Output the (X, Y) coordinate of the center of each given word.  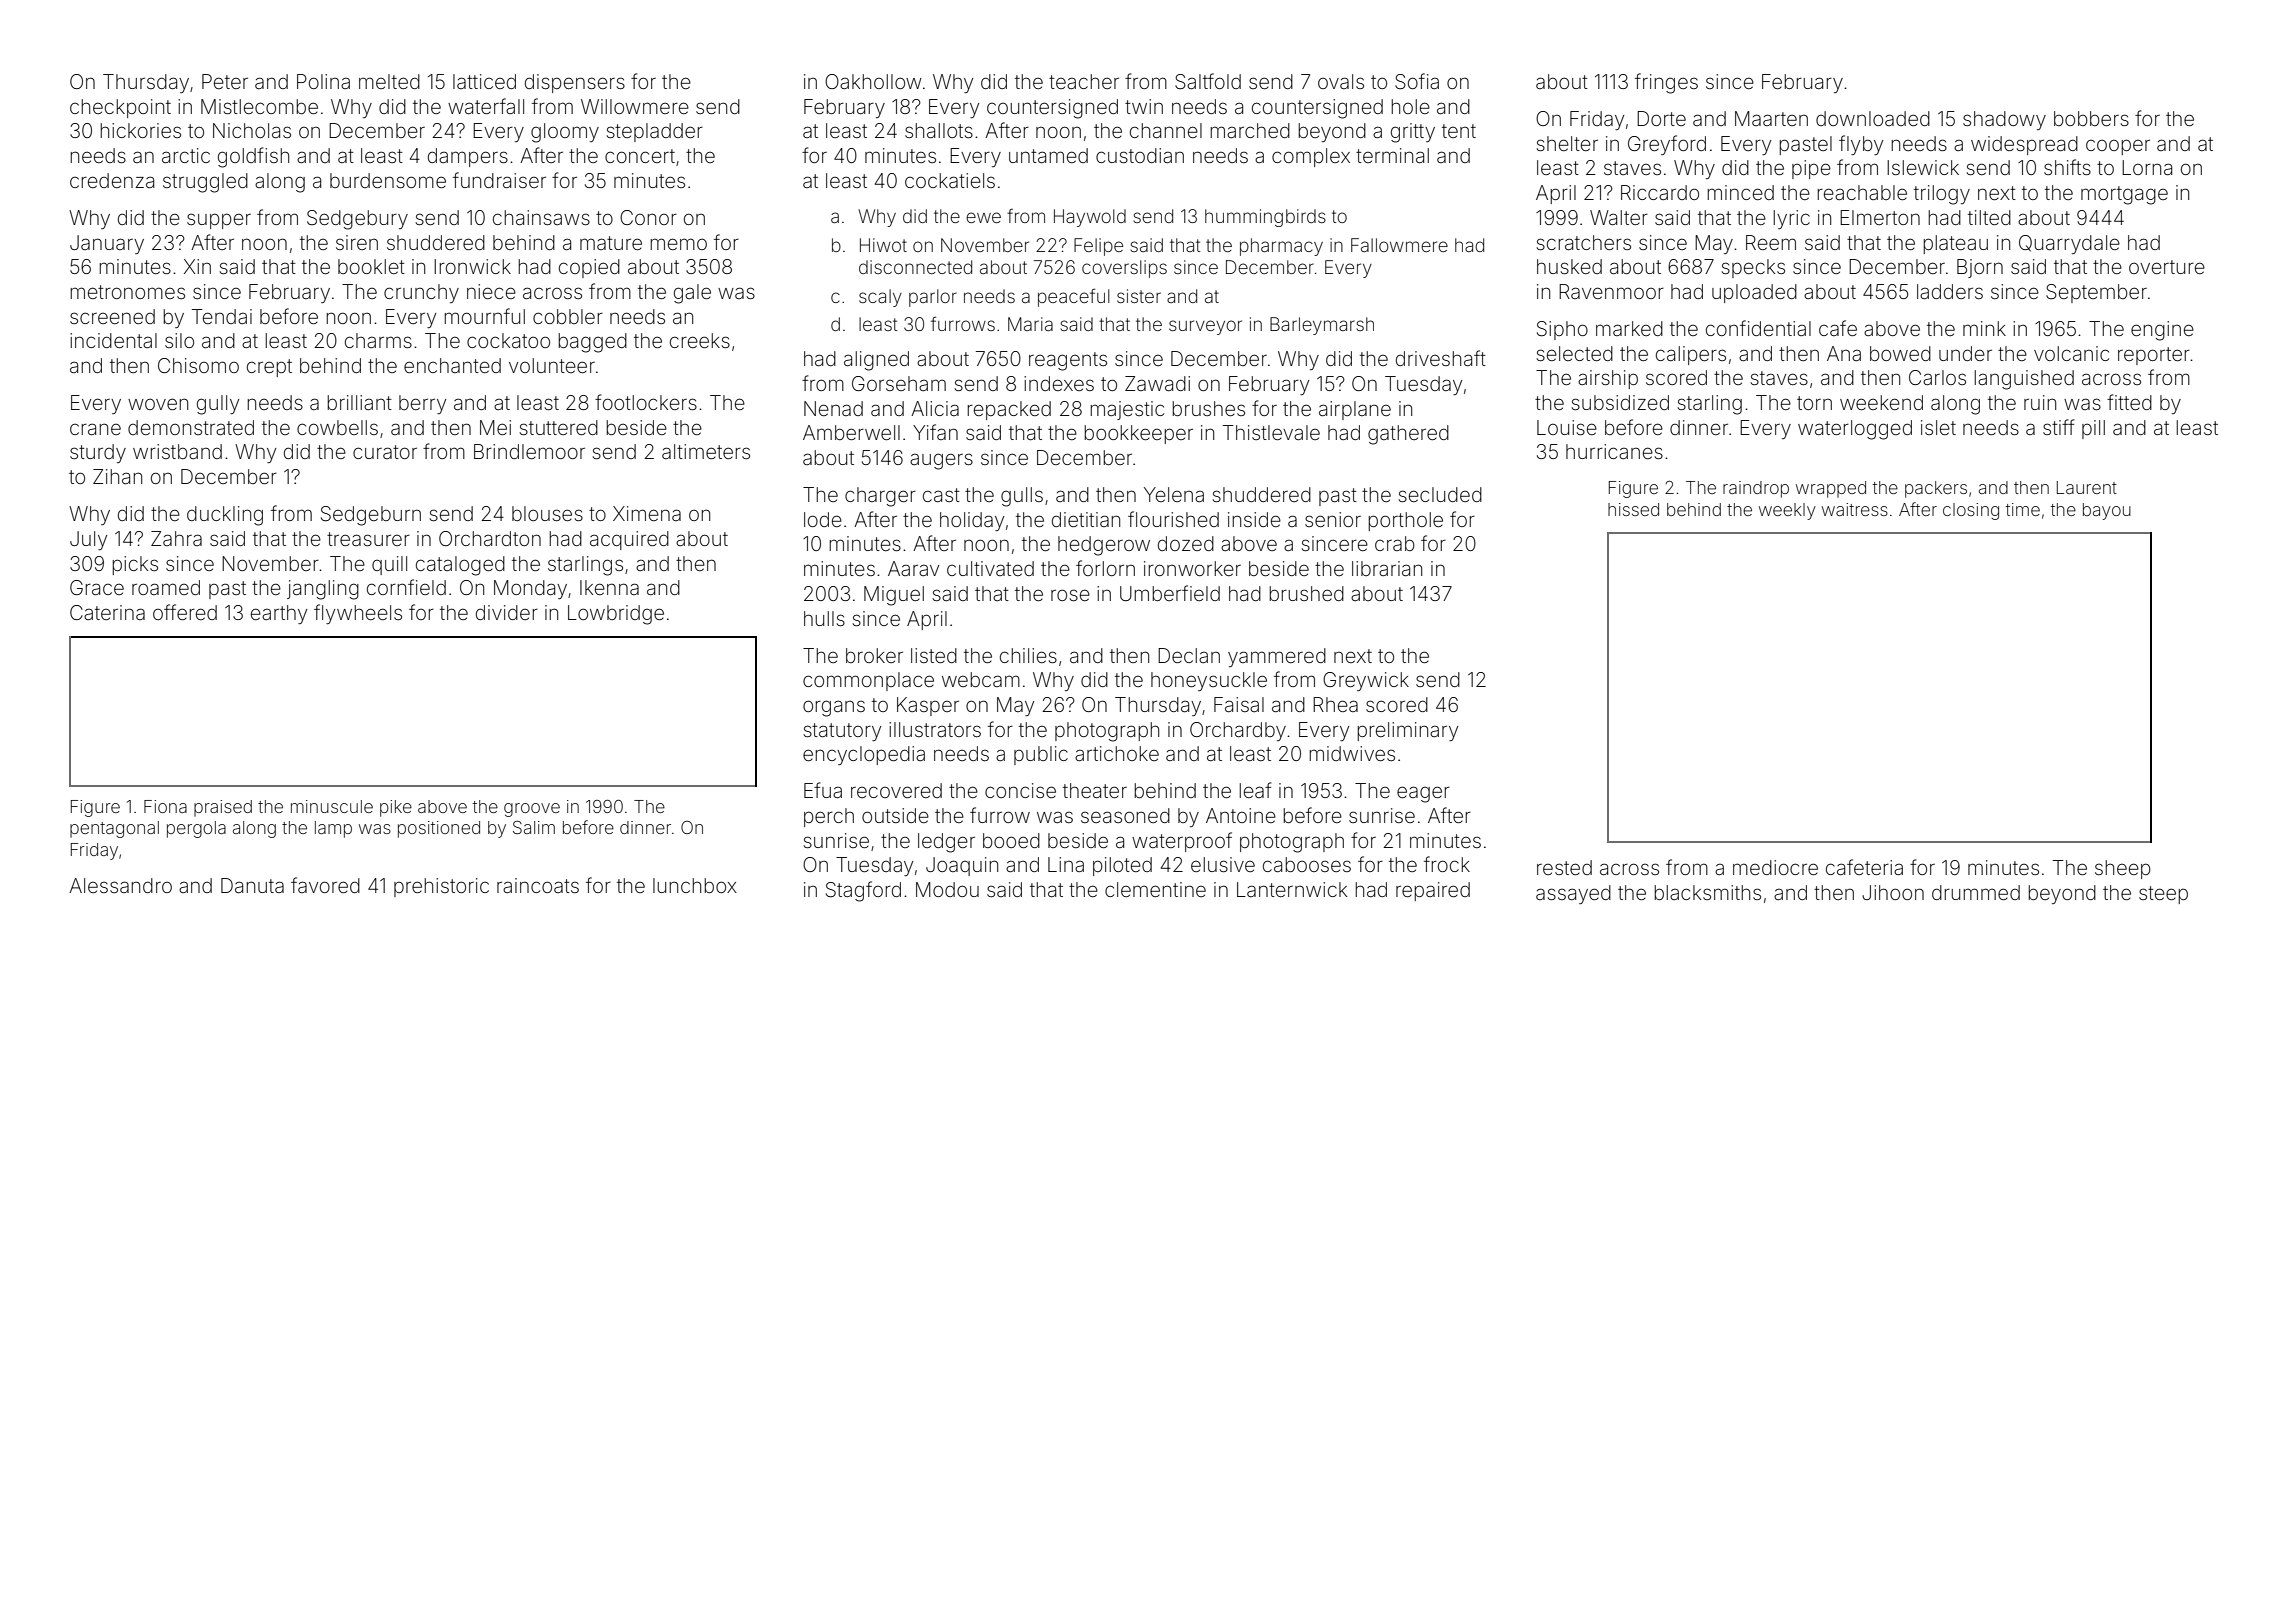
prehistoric (441, 887)
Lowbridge (616, 615)
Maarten (1771, 118)
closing (1971, 511)
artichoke (1117, 753)
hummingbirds (1265, 218)
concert (640, 156)
